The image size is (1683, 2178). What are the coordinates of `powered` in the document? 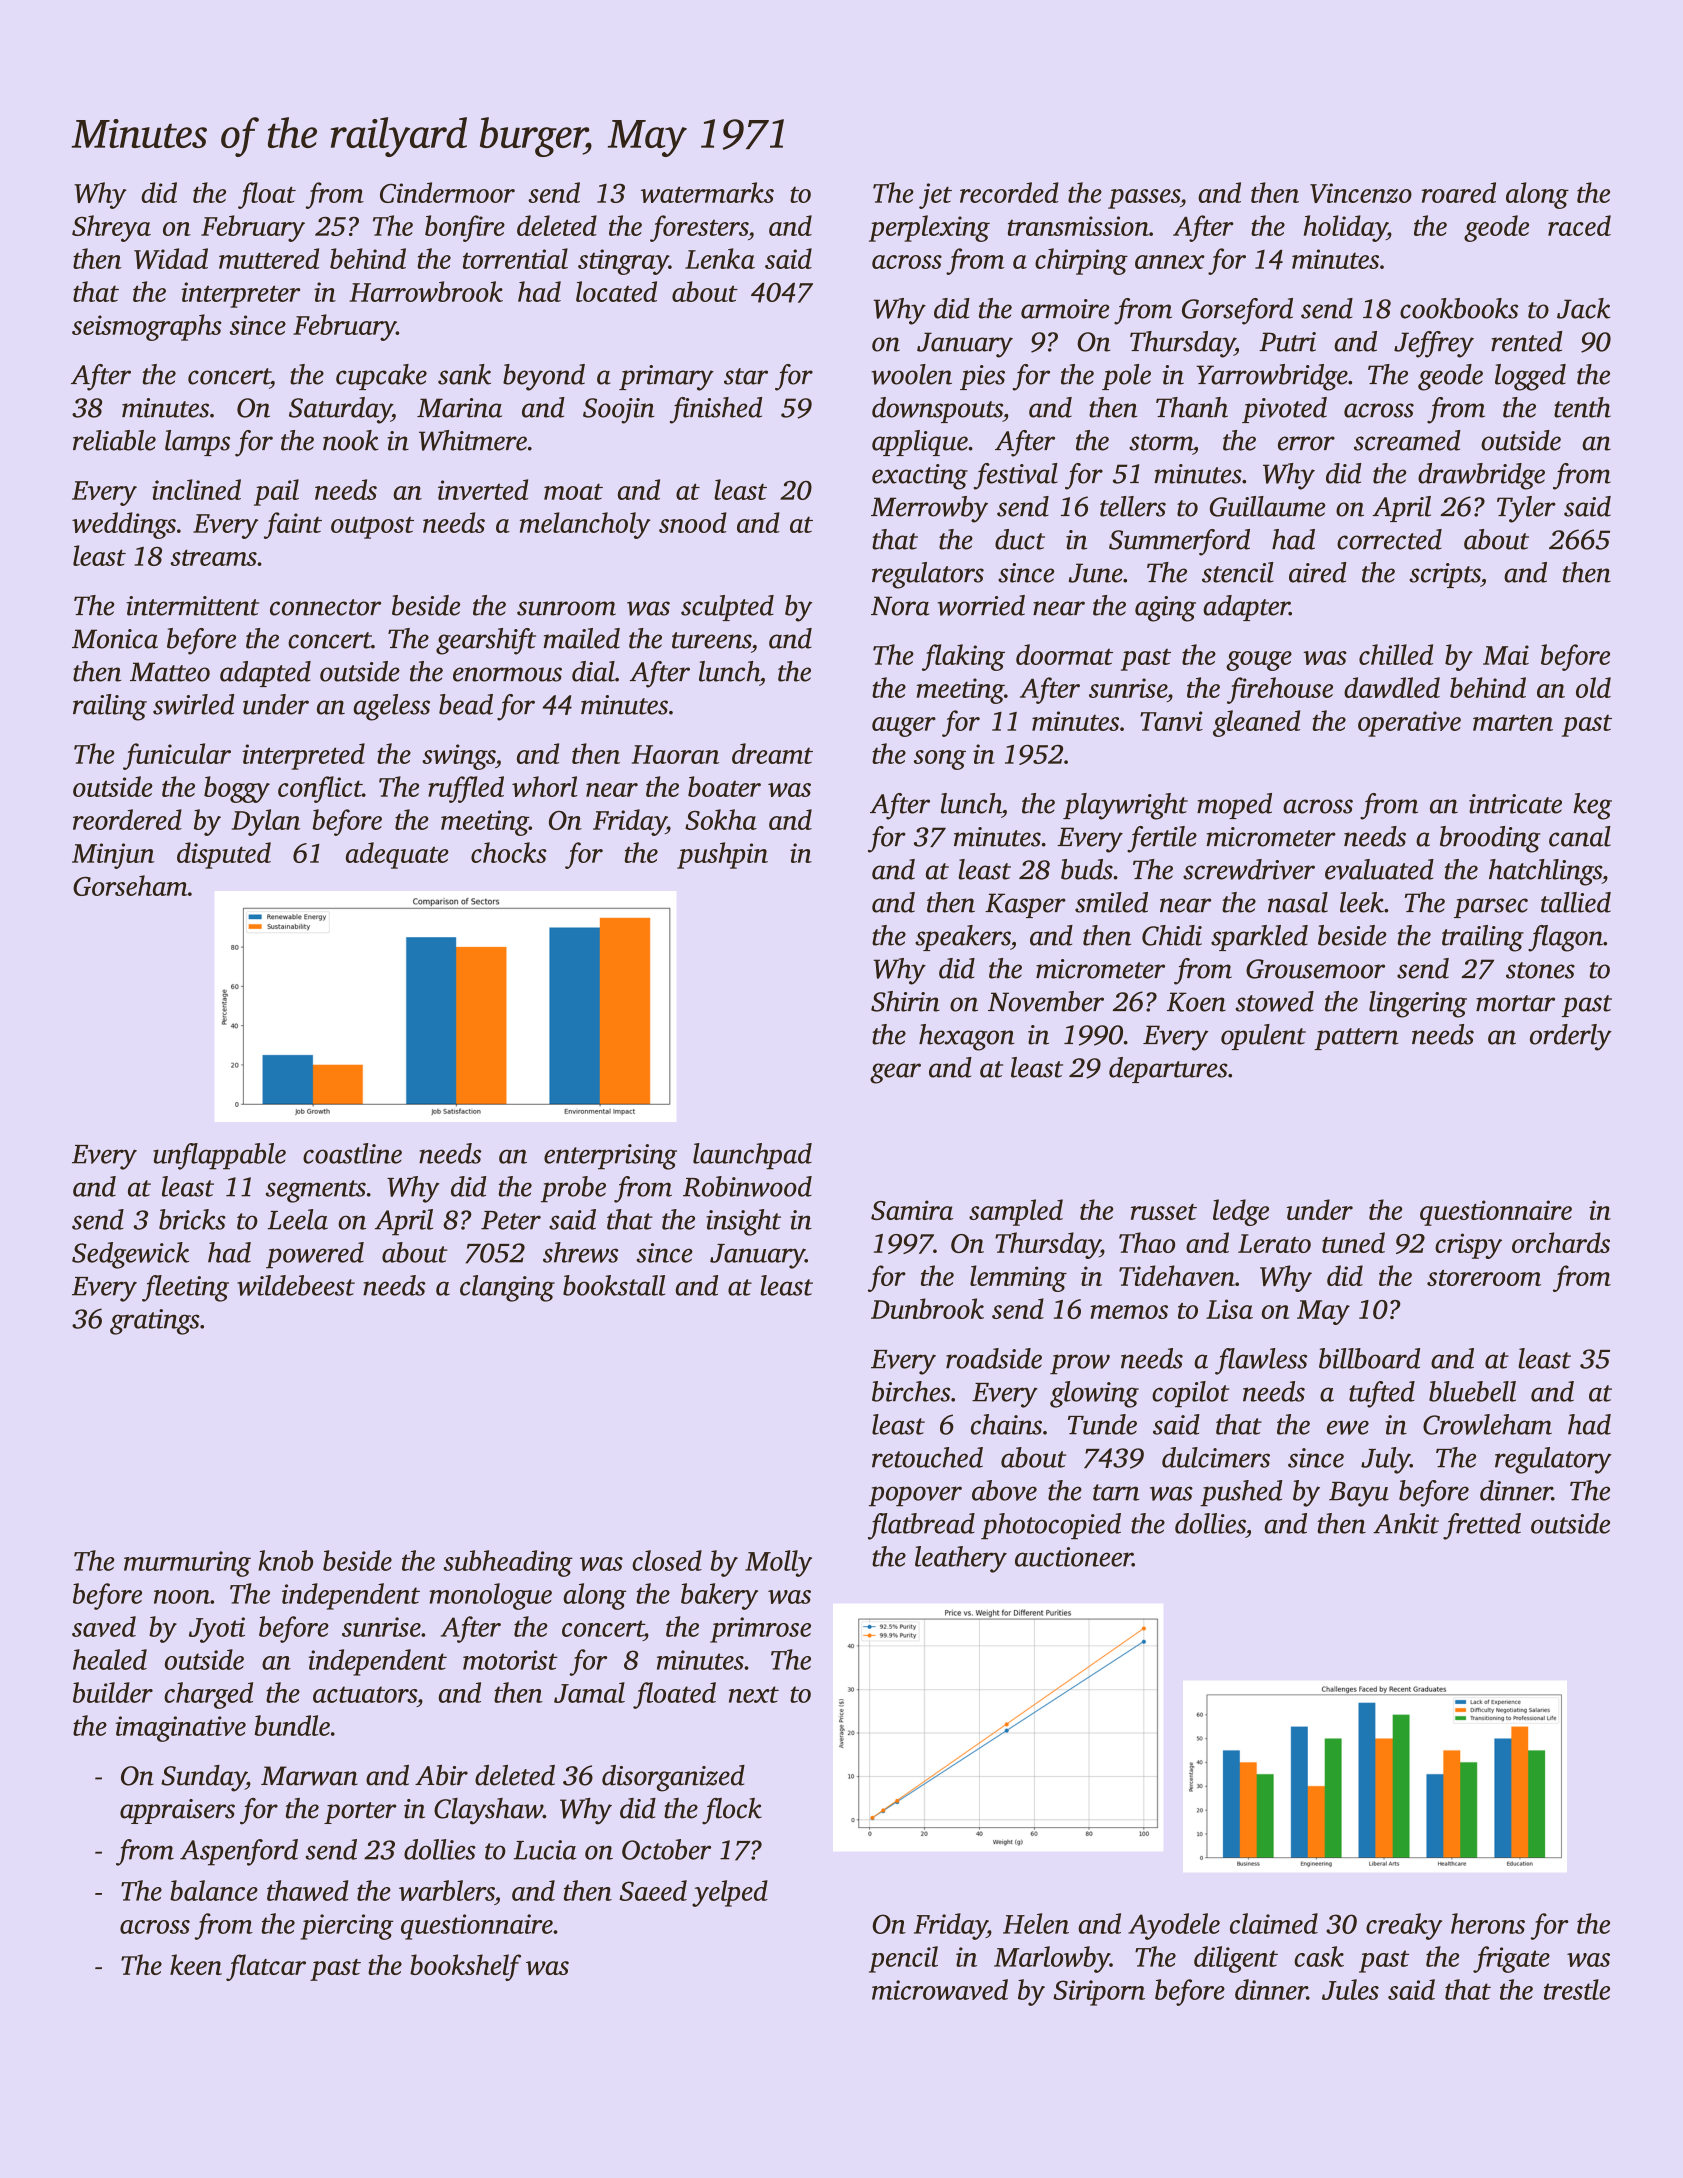 It's located at (315, 1255).
